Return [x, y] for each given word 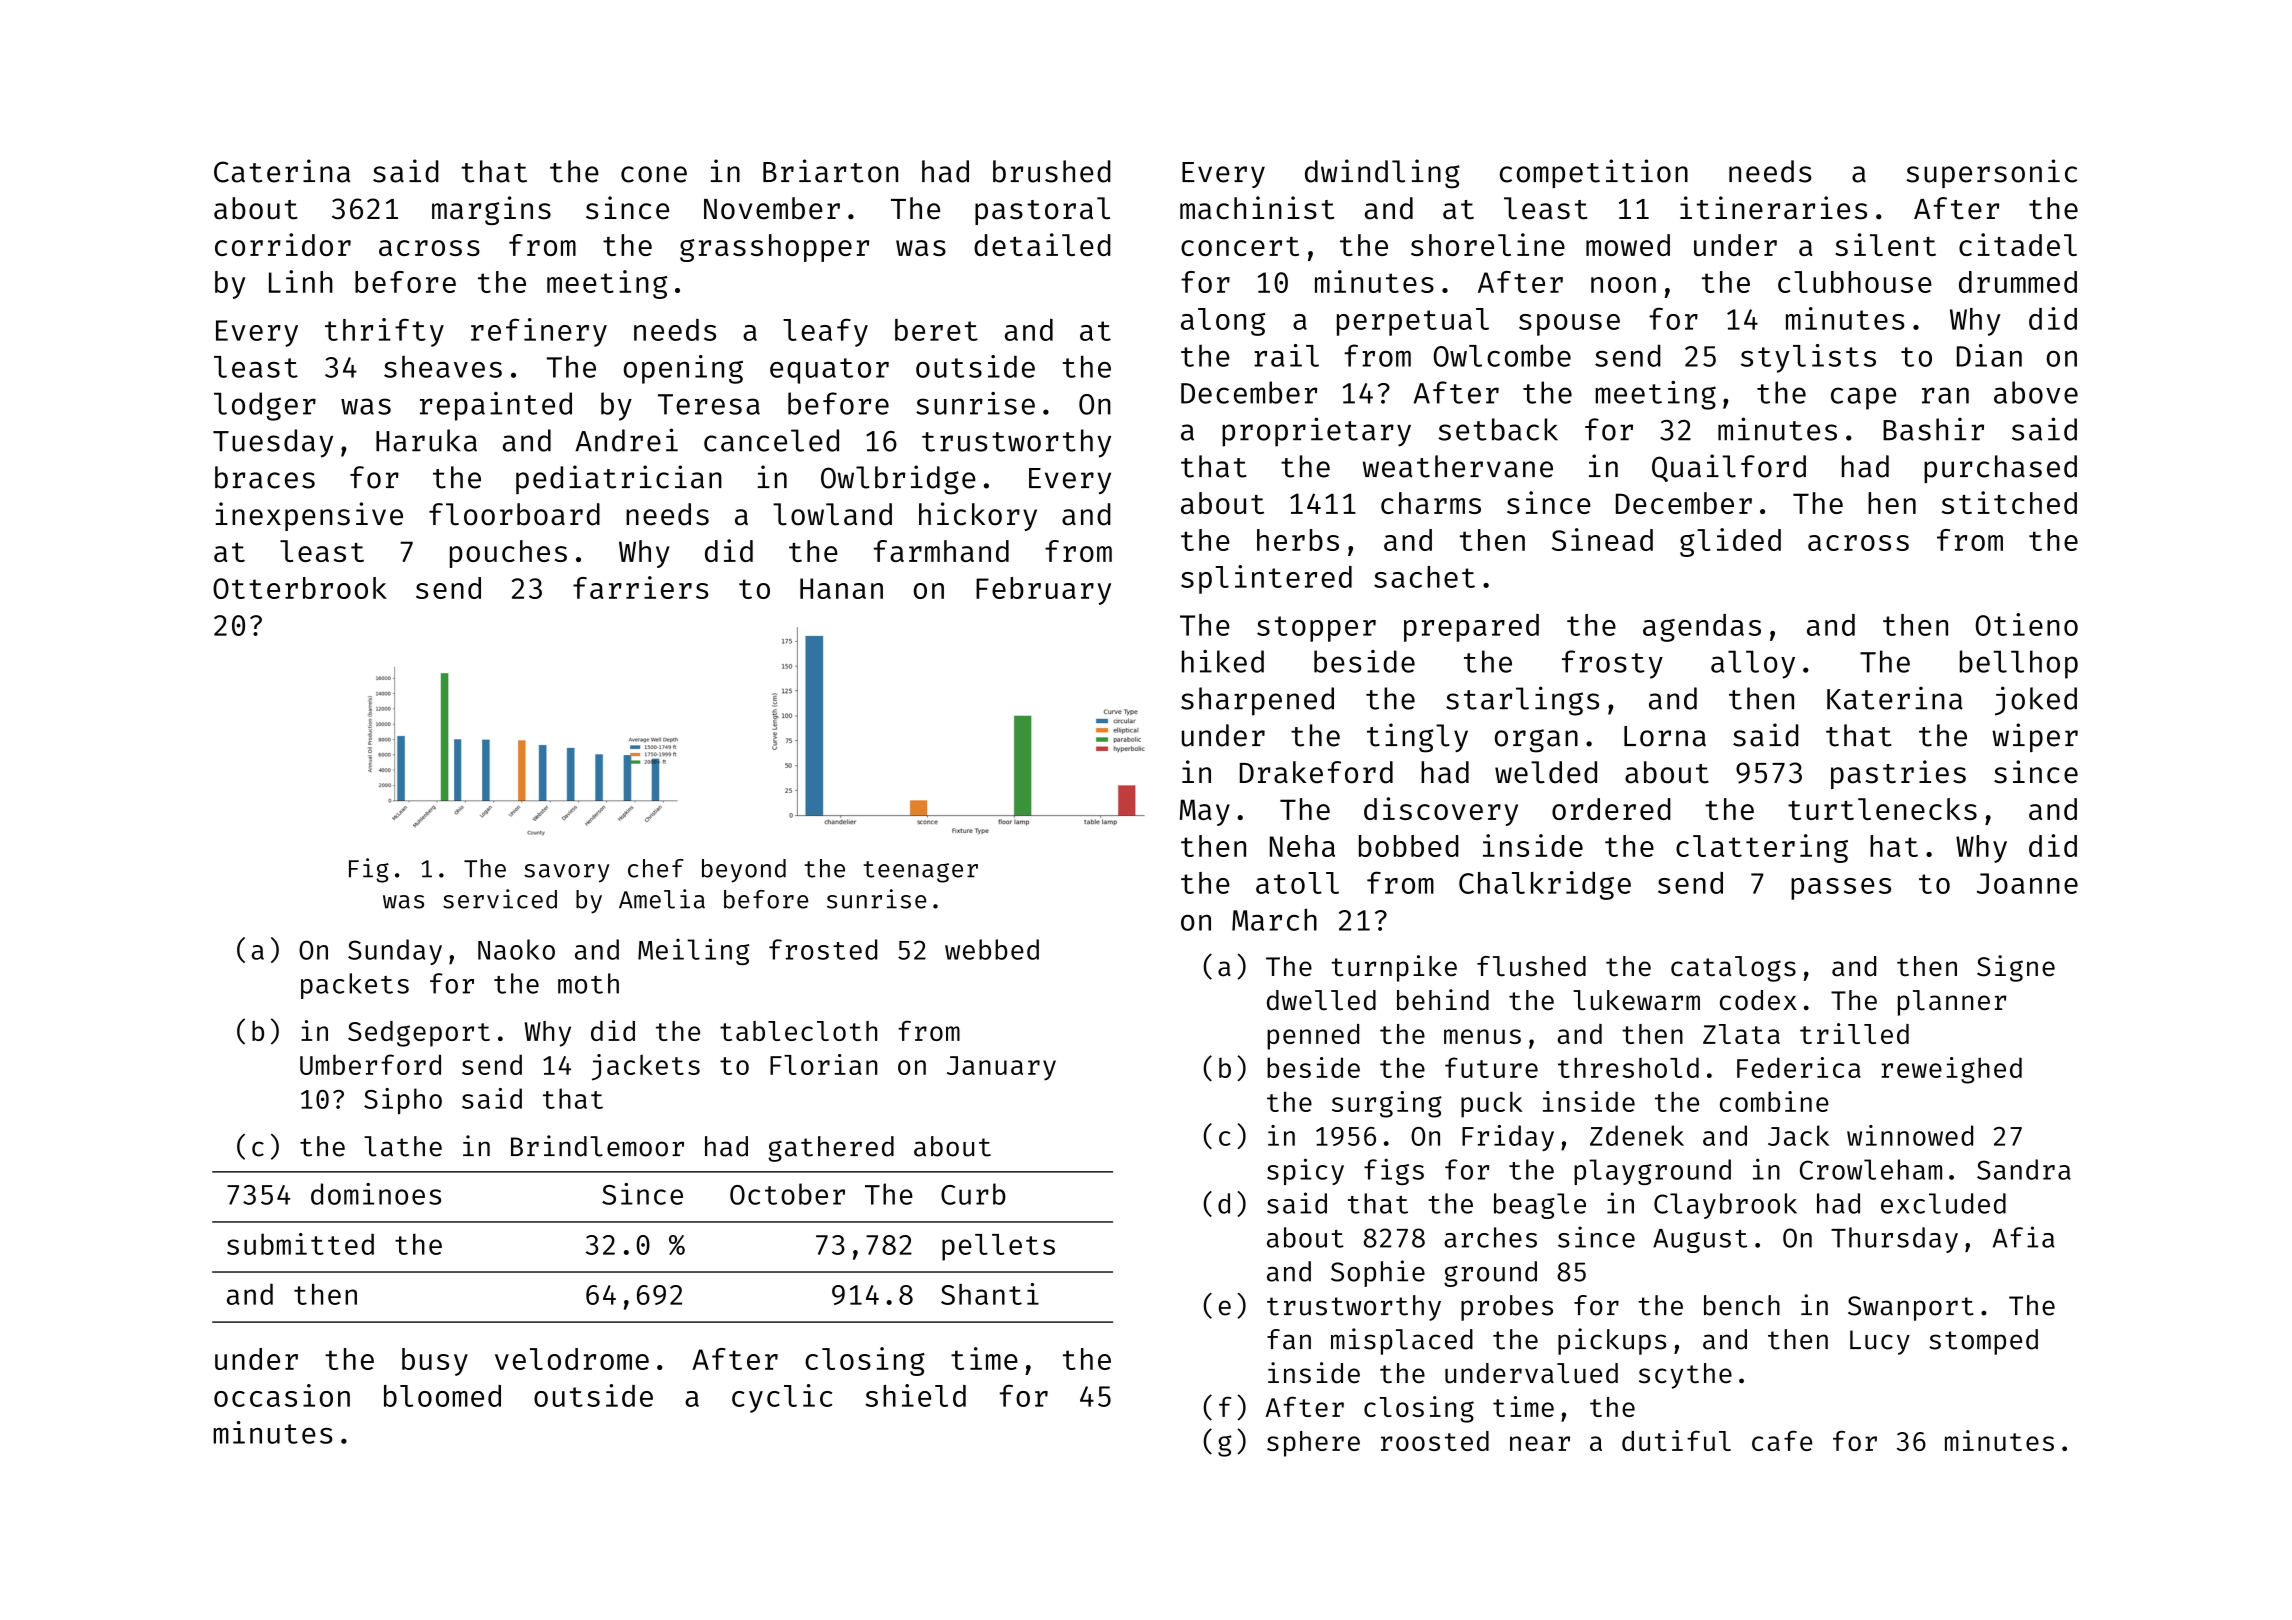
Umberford [370, 1064]
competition [1594, 173]
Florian [823, 1064]
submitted [300, 1244]
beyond [744, 871]
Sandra [2024, 1169]
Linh [301, 281]
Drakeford [1316, 772]
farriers [641, 587]
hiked [1223, 661]
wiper [2035, 738]
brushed [1052, 171]
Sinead [1602, 539]
